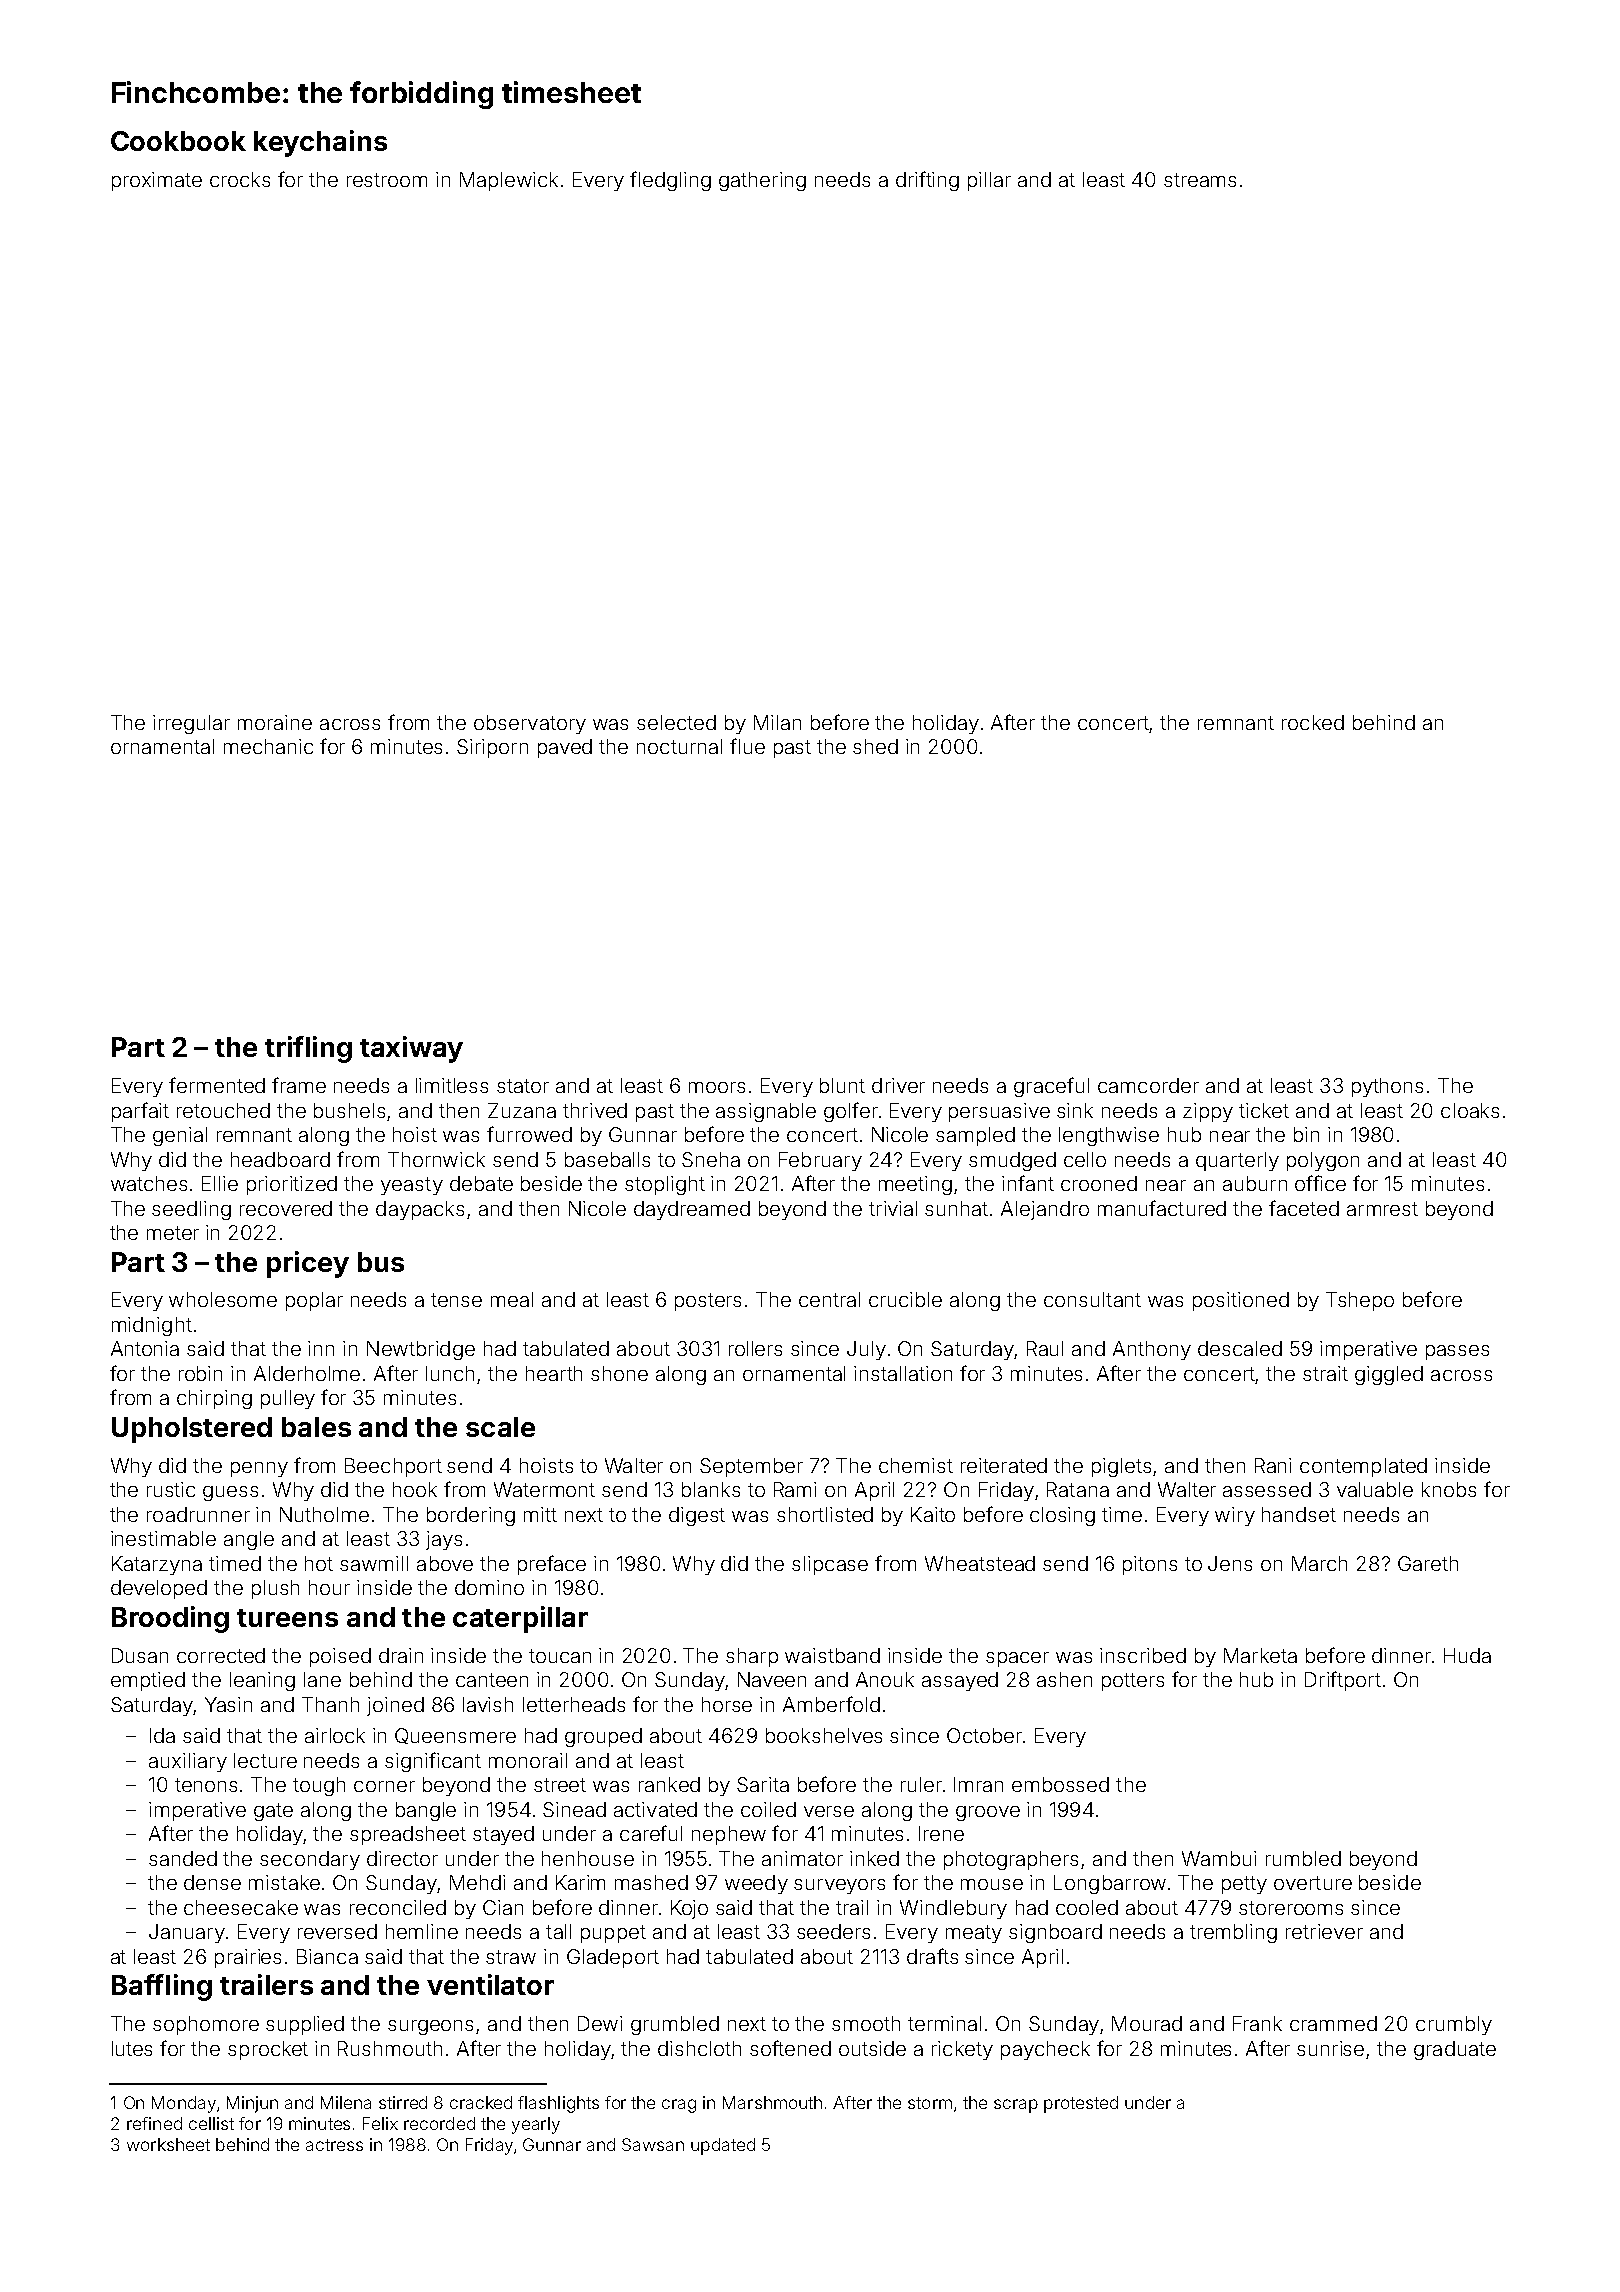 This document has width=1620, height=2292. What do you see at coordinates (676, 722) in the document?
I see `selected` at bounding box center [676, 722].
